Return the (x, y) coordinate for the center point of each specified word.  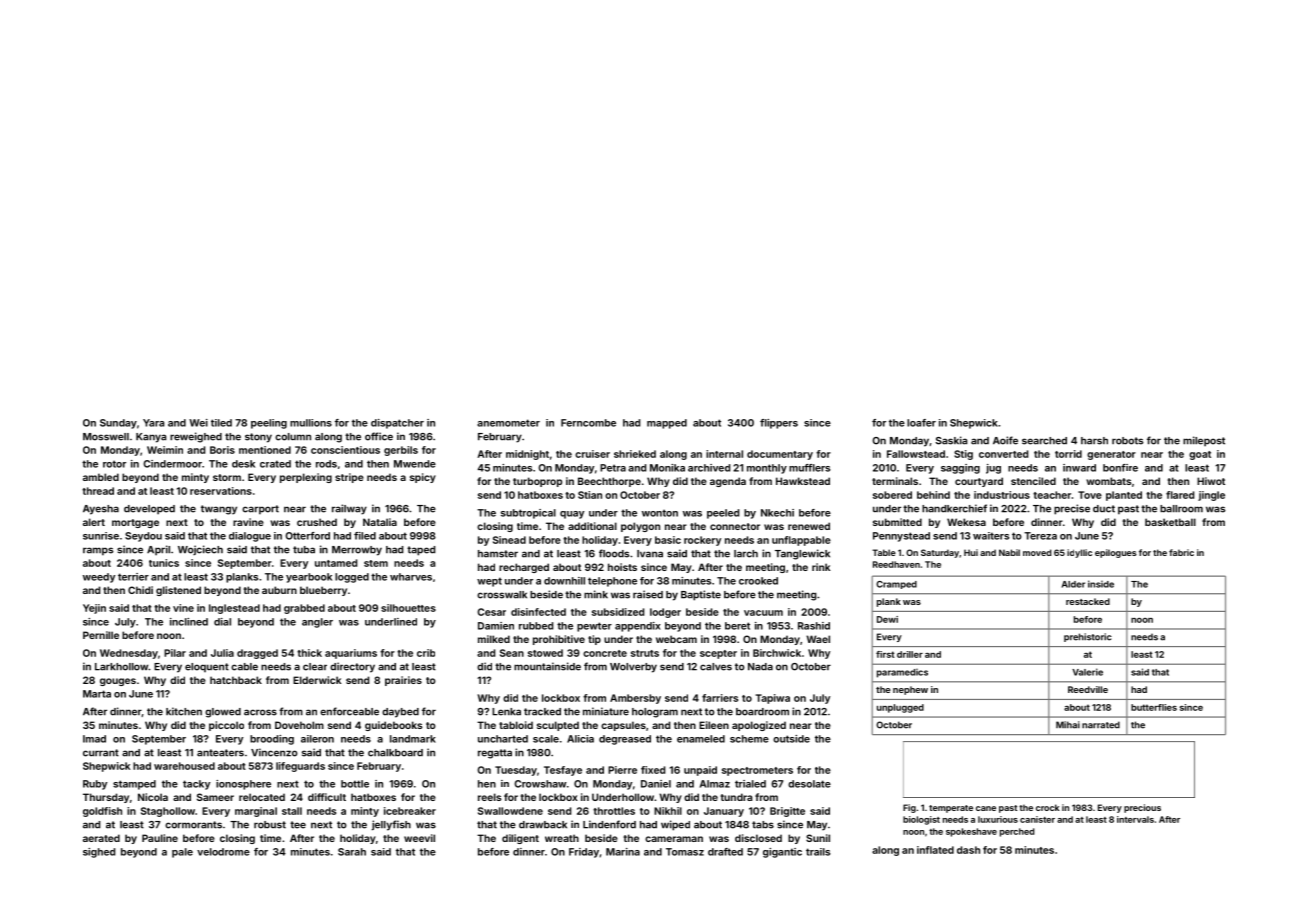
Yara (153, 423)
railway (349, 509)
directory (352, 667)
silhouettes (408, 608)
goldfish (102, 812)
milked (494, 639)
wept (489, 582)
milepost (1204, 441)
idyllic (1079, 553)
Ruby (95, 785)
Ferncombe (588, 423)
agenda (728, 482)
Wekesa (966, 522)
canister (1037, 819)
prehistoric (1088, 637)
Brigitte (787, 812)
